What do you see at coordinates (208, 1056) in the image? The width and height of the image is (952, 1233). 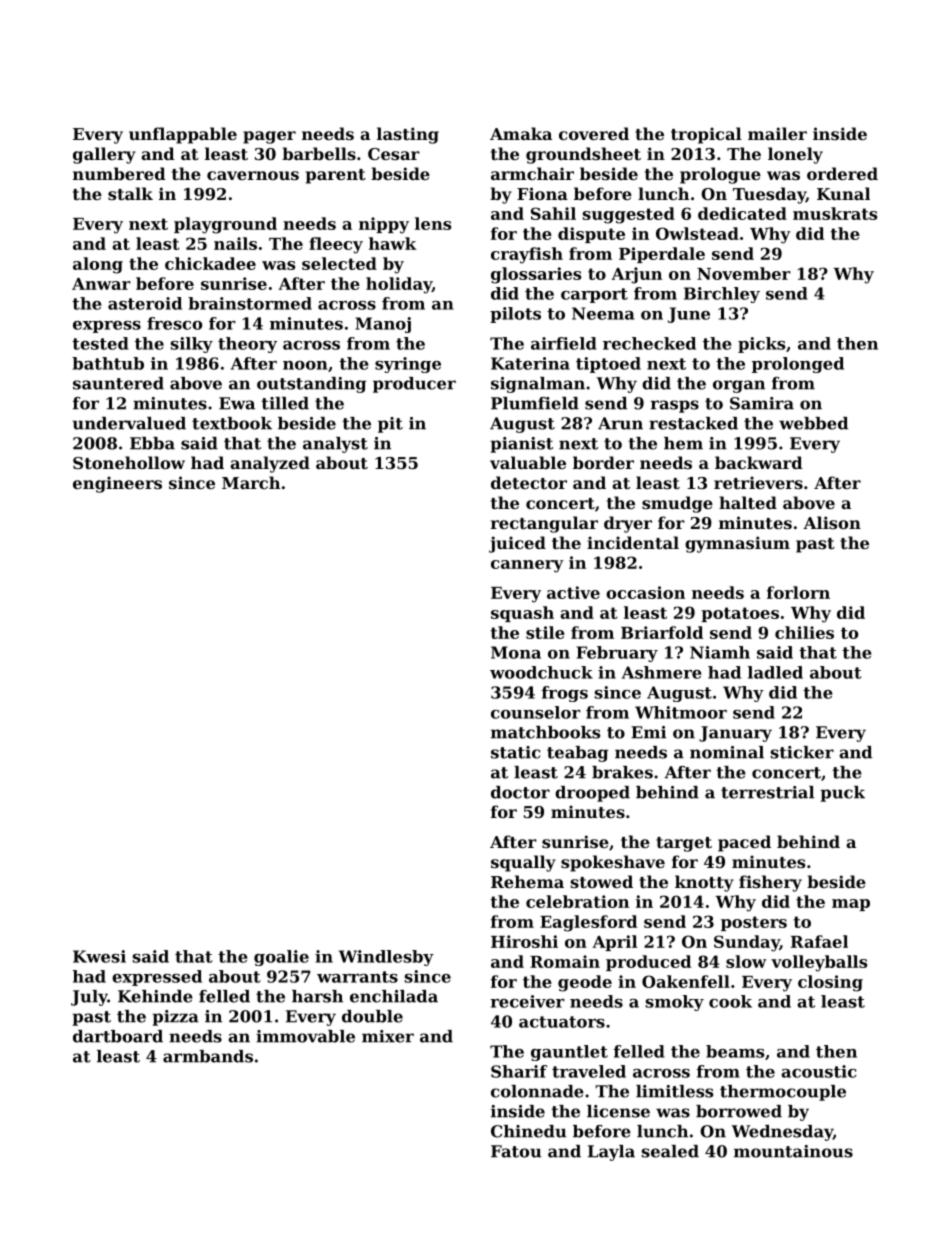 I see `armbands` at bounding box center [208, 1056].
